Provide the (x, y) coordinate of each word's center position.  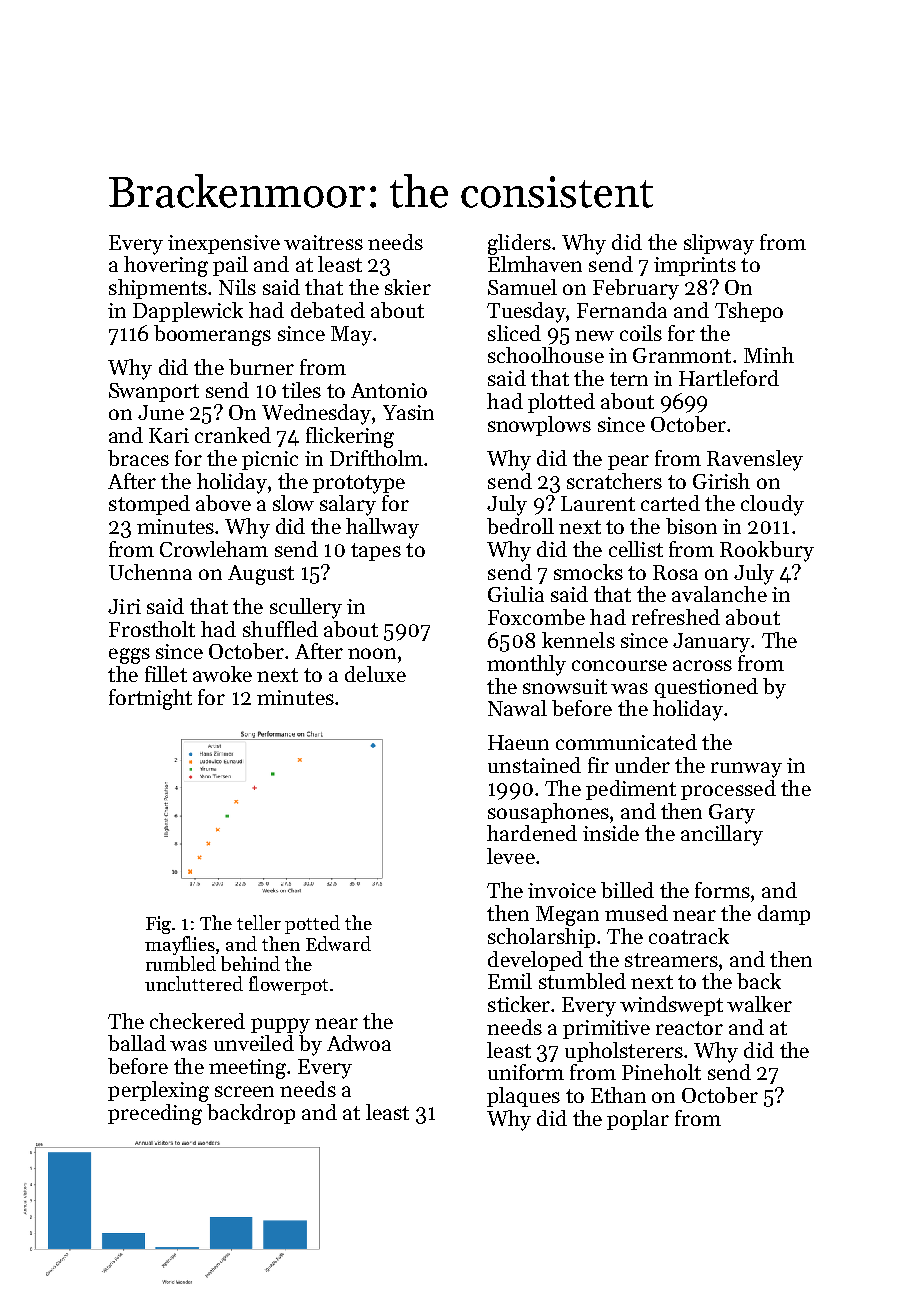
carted (670, 503)
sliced (514, 333)
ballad (137, 1043)
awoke (222, 674)
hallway (382, 528)
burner (261, 367)
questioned (706, 688)
